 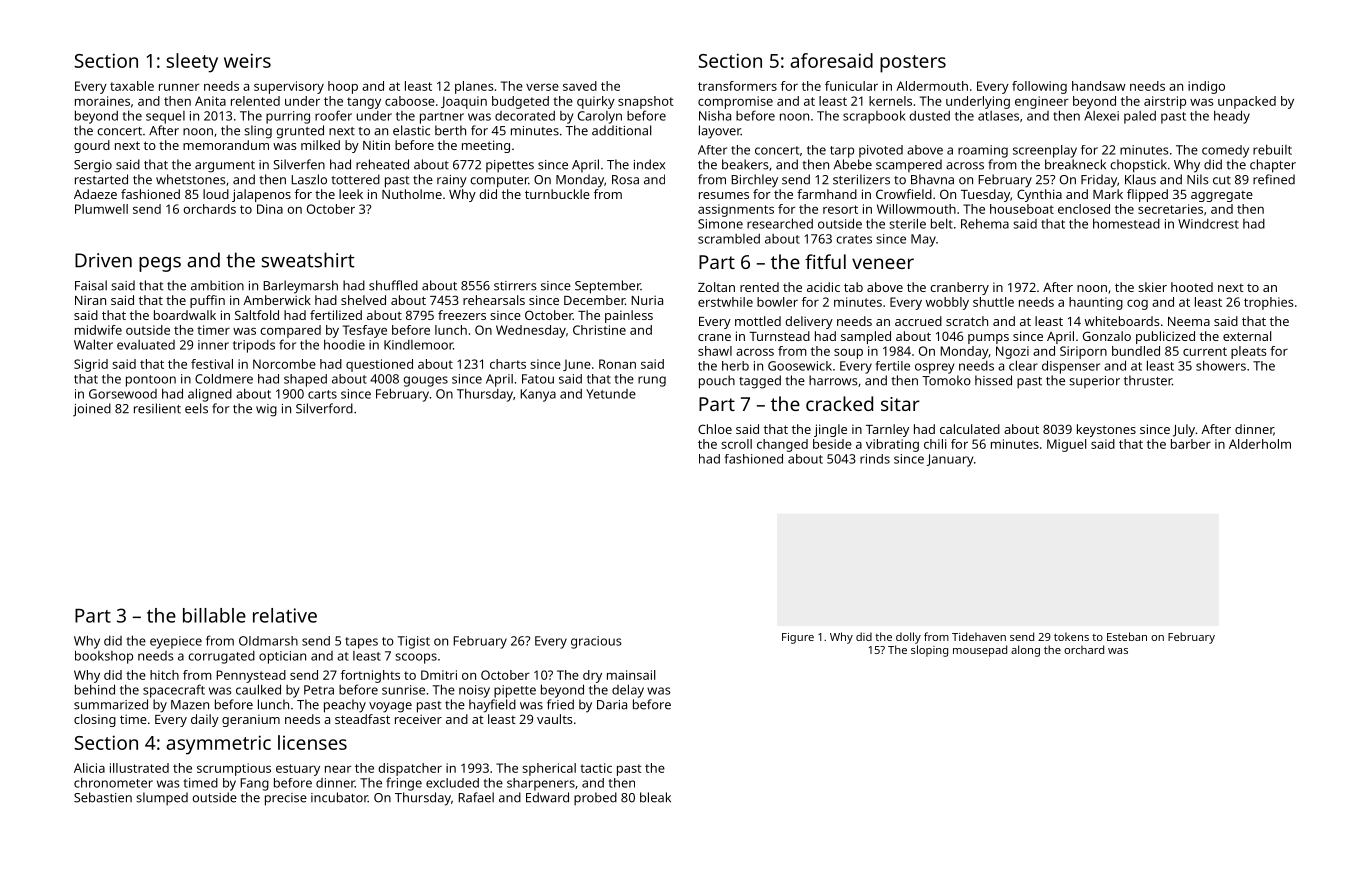 I want to click on billable, so click(x=214, y=615).
